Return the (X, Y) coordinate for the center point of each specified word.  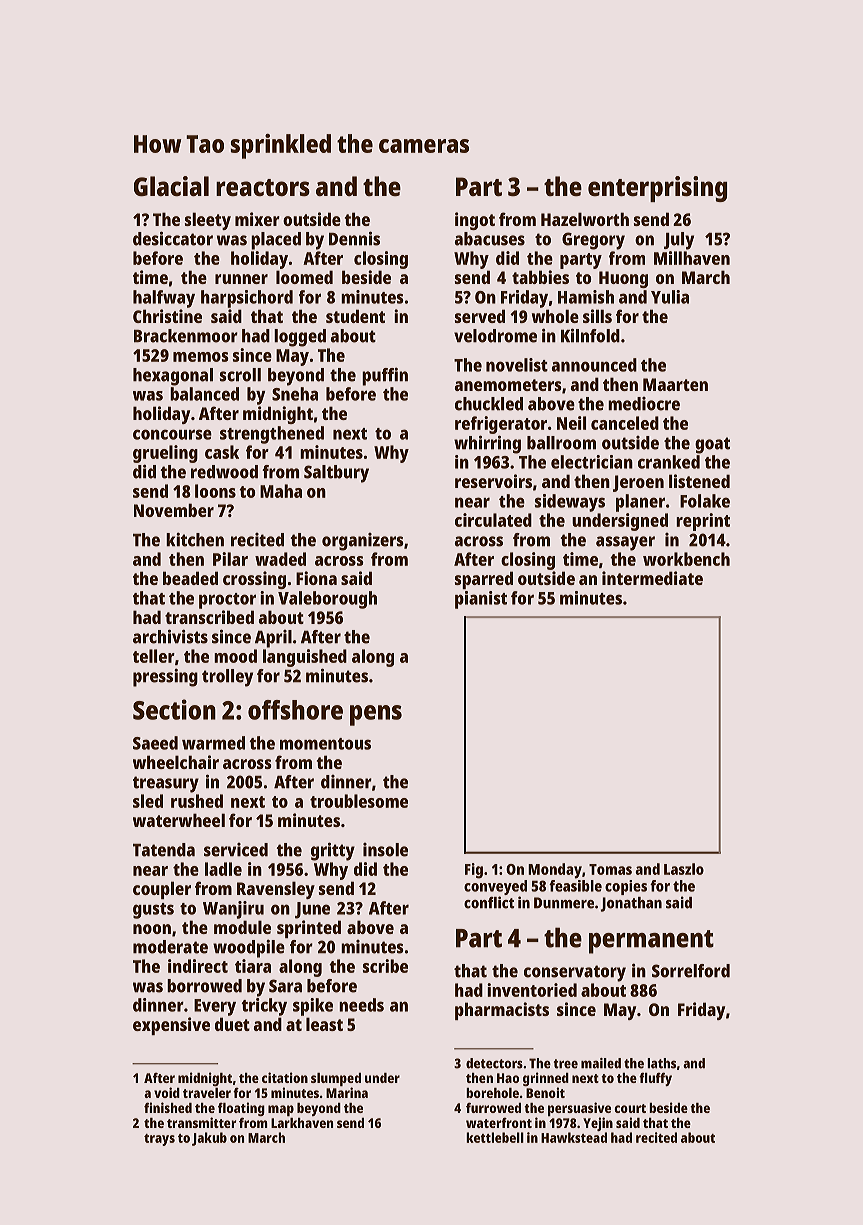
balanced (204, 394)
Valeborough (327, 600)
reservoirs (493, 481)
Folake (705, 501)
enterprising (657, 189)
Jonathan (631, 904)
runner (241, 279)
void (167, 1092)
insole (385, 850)
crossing (254, 580)
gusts (153, 911)
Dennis (354, 238)
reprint (703, 522)
